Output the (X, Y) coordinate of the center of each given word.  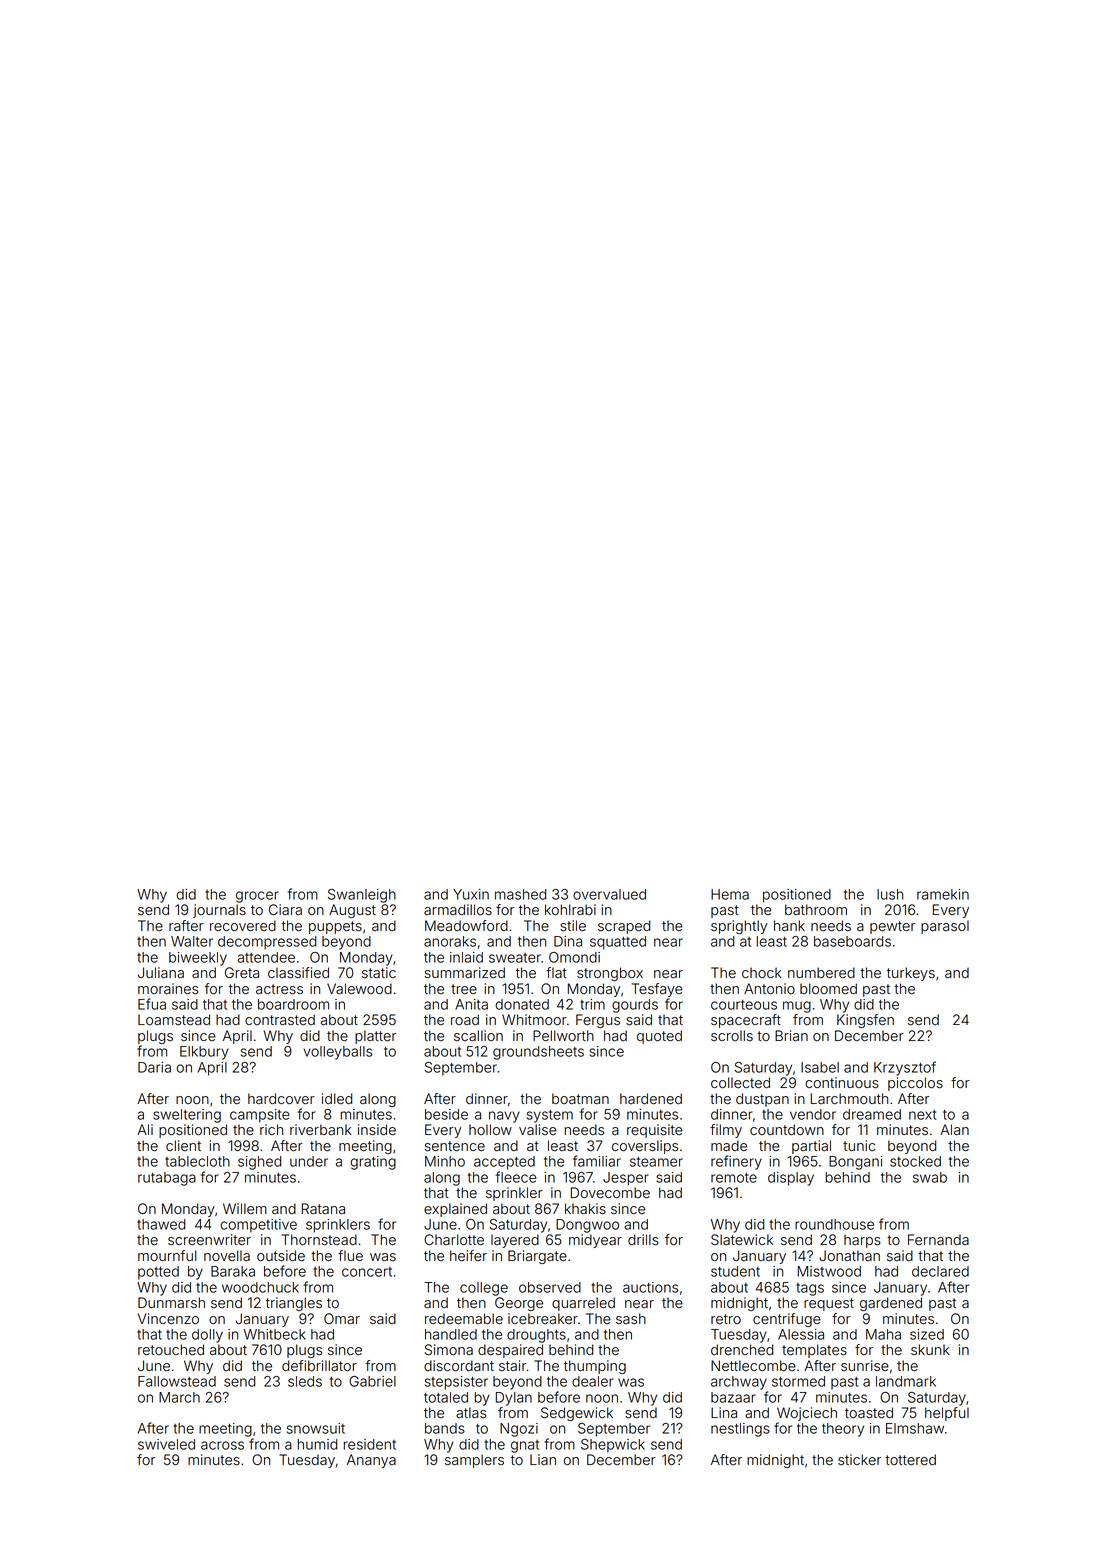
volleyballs (337, 1053)
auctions (650, 1287)
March (179, 1397)
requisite (655, 1131)
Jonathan (849, 1256)
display (791, 1179)
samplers (474, 1461)
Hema (730, 894)
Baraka (233, 1271)
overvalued (609, 894)
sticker (859, 1460)
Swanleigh (362, 896)
